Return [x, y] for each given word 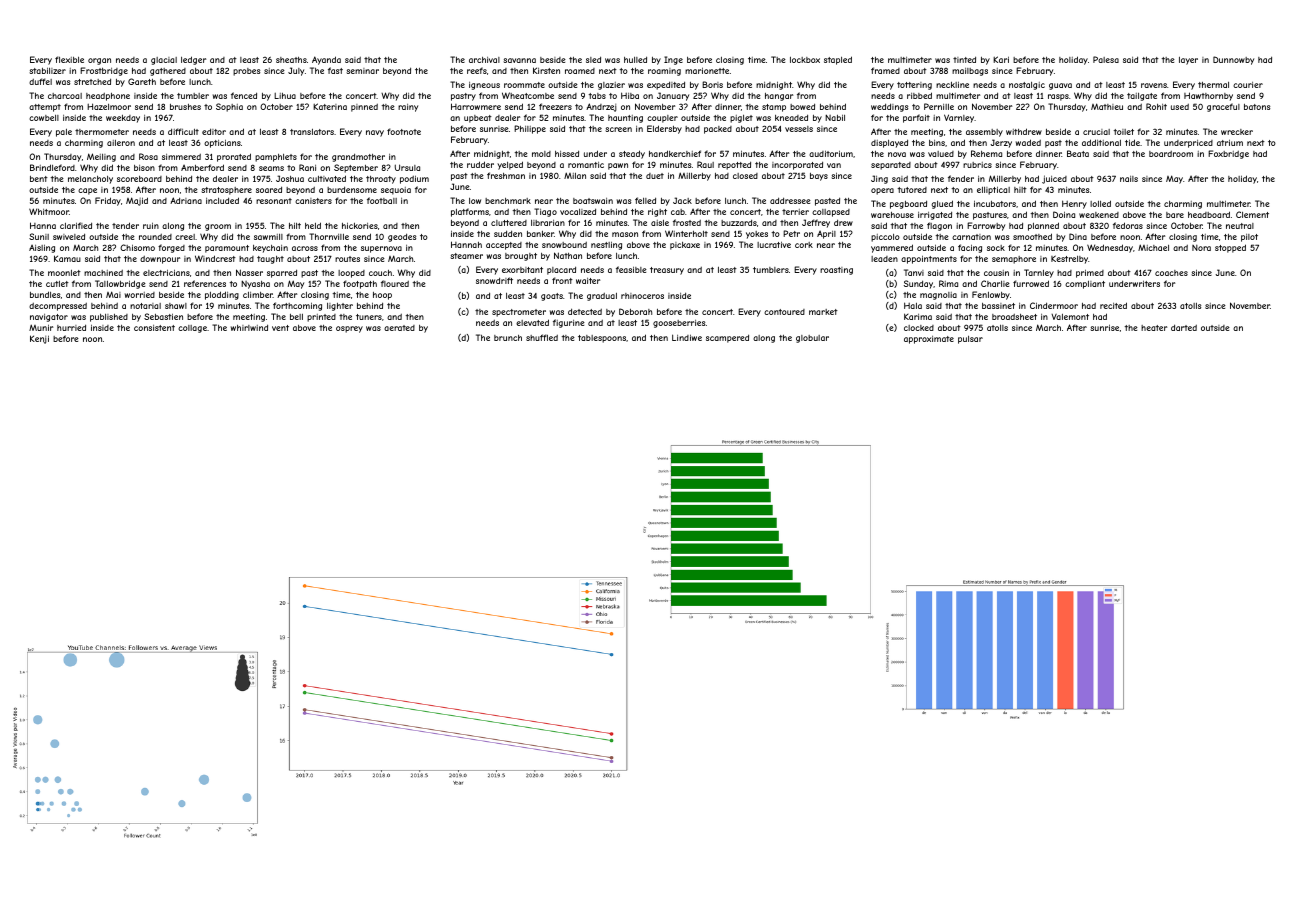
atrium [1230, 142]
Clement [1252, 214]
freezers [555, 106]
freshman [506, 175]
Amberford [202, 167]
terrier [795, 212]
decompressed [58, 307]
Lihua [285, 96]
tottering [914, 86]
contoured [784, 312]
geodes [402, 237]
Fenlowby [991, 295]
